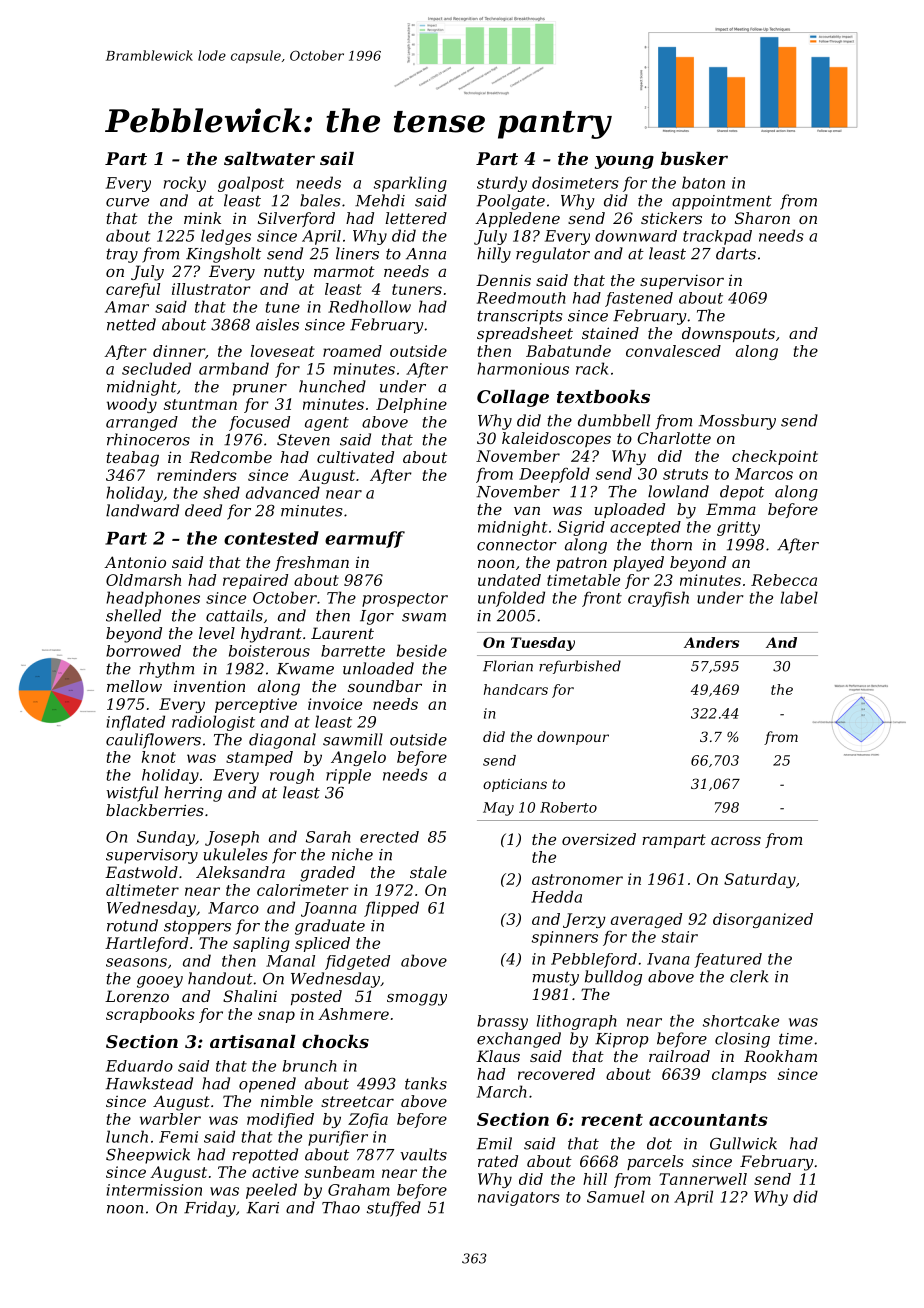 This document has width=924, height=1308. Describe the element at coordinates (762, 218) in the document. I see `Sharon` at that location.
